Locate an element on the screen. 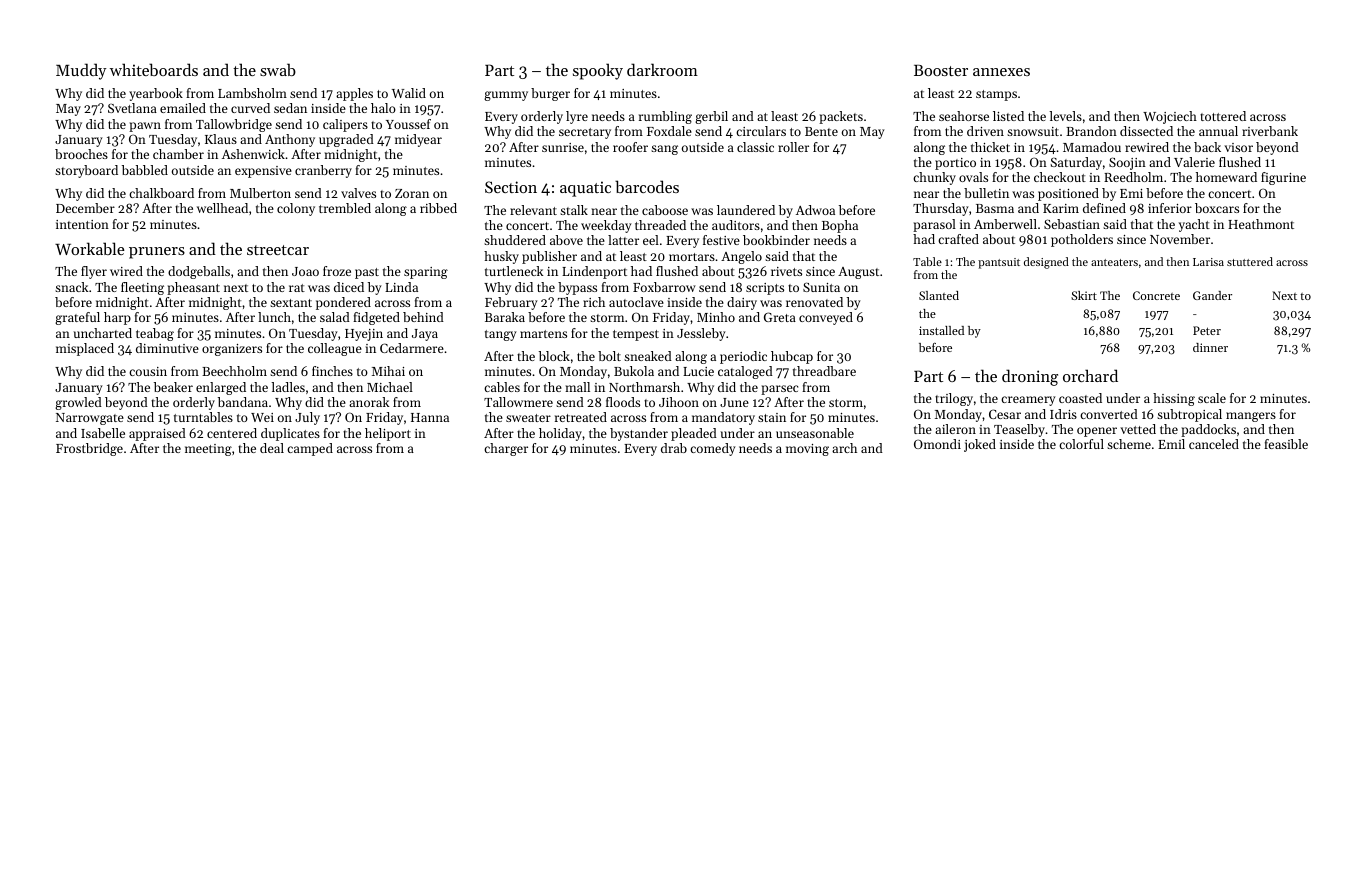 Image resolution: width=1372 pixels, height=887 pixels. Gander is located at coordinates (1212, 295).
